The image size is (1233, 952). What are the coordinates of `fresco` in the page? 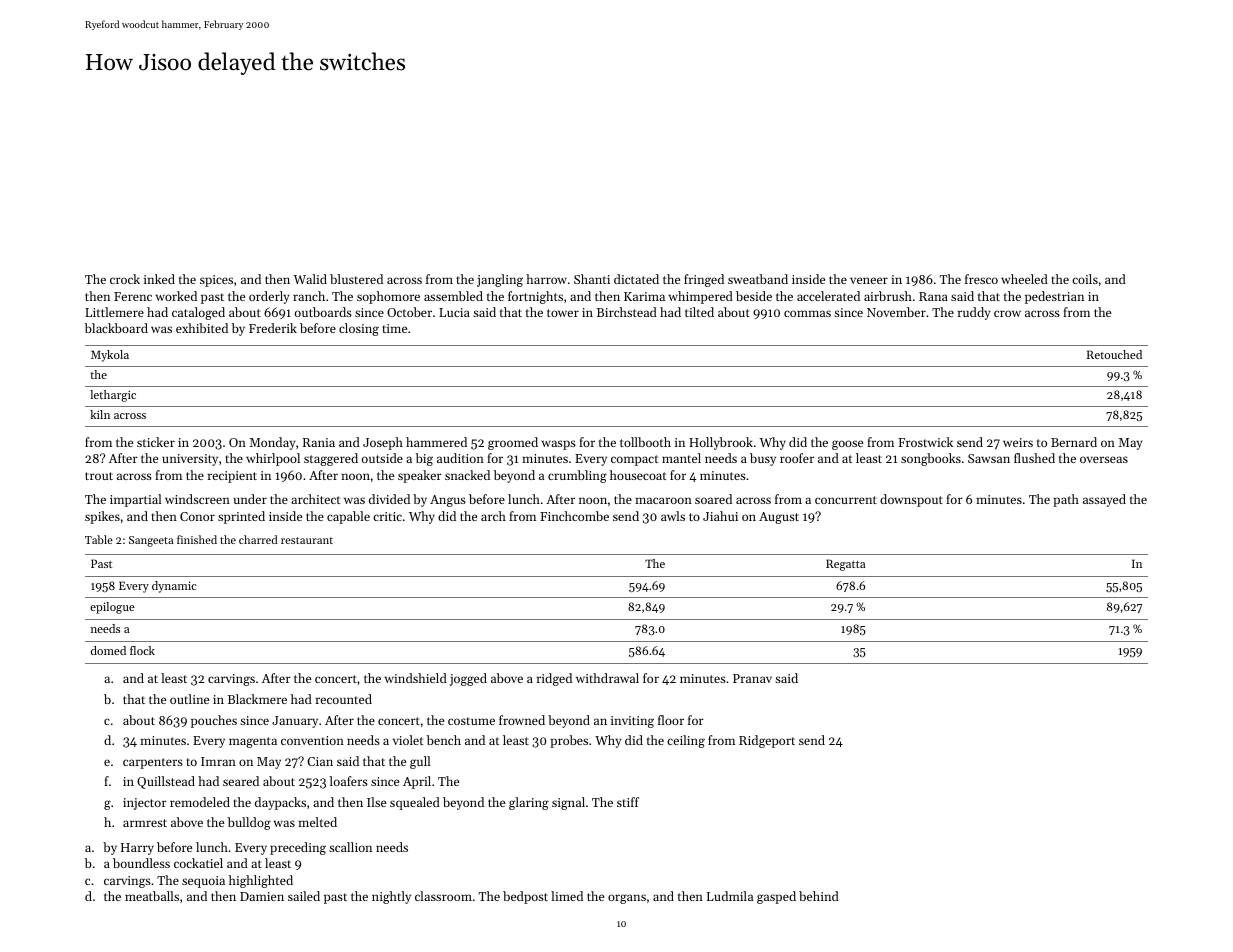 It's located at (981, 279).
